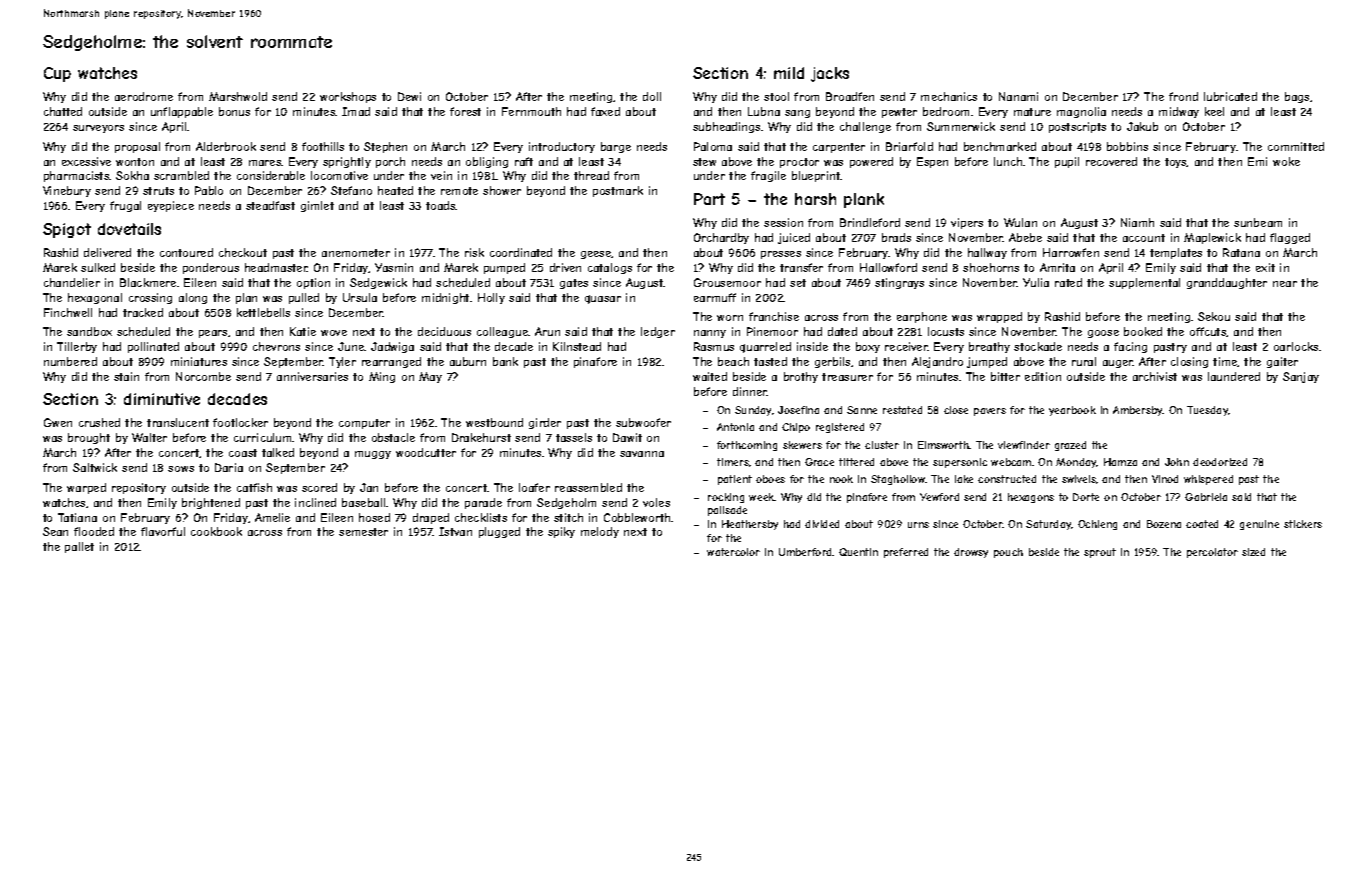  Describe the element at coordinates (1183, 96) in the image. I see `frond` at that location.
